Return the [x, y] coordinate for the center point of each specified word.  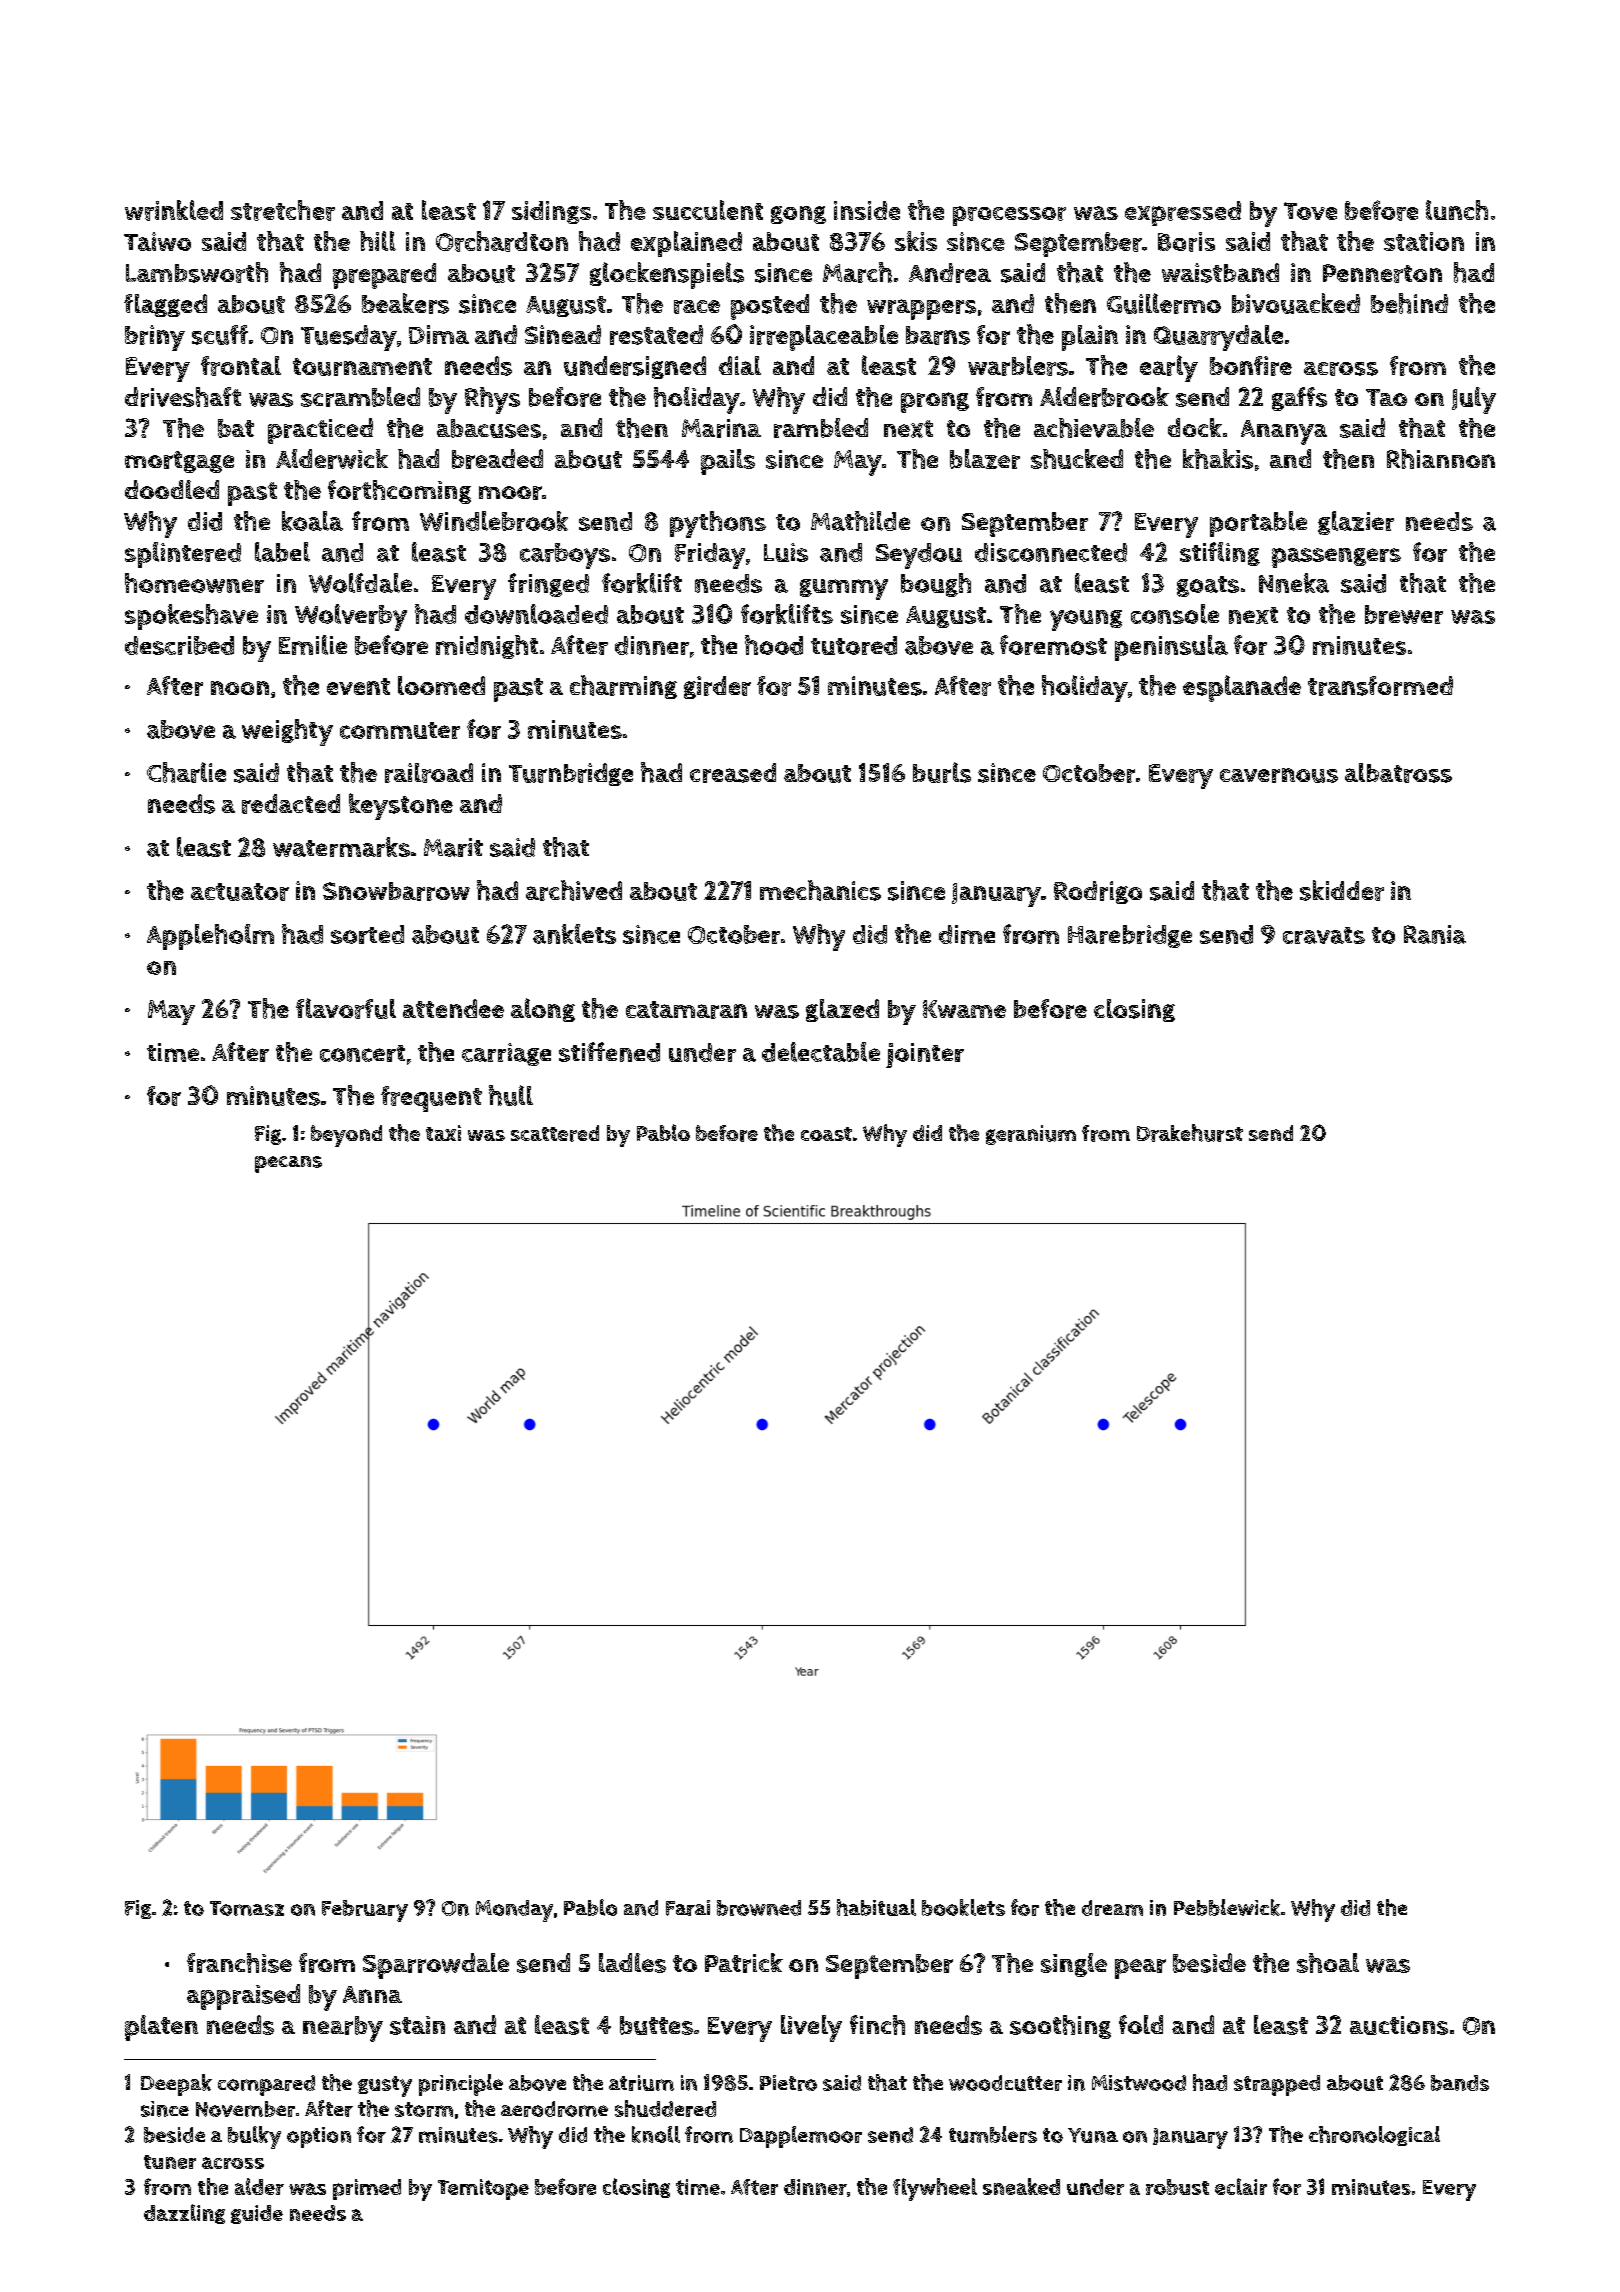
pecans [288, 1164]
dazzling [184, 2214]
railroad [429, 773]
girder [717, 687]
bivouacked [1296, 303]
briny [155, 338]
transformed [1380, 686]
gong [798, 215]
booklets [963, 1907]
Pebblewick [1227, 1907]
